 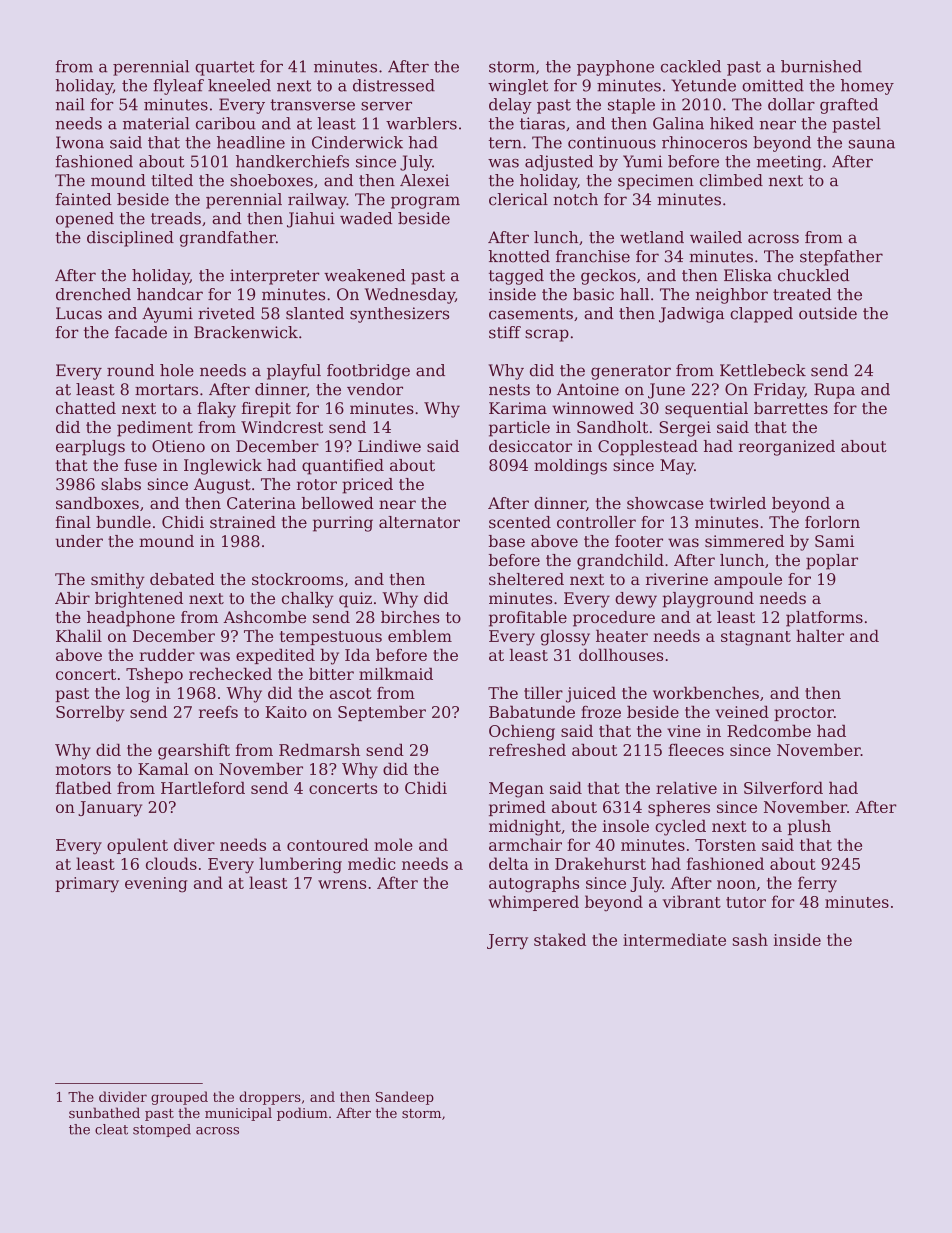 What do you see at coordinates (789, 163) in the screenshot?
I see `meeting` at bounding box center [789, 163].
